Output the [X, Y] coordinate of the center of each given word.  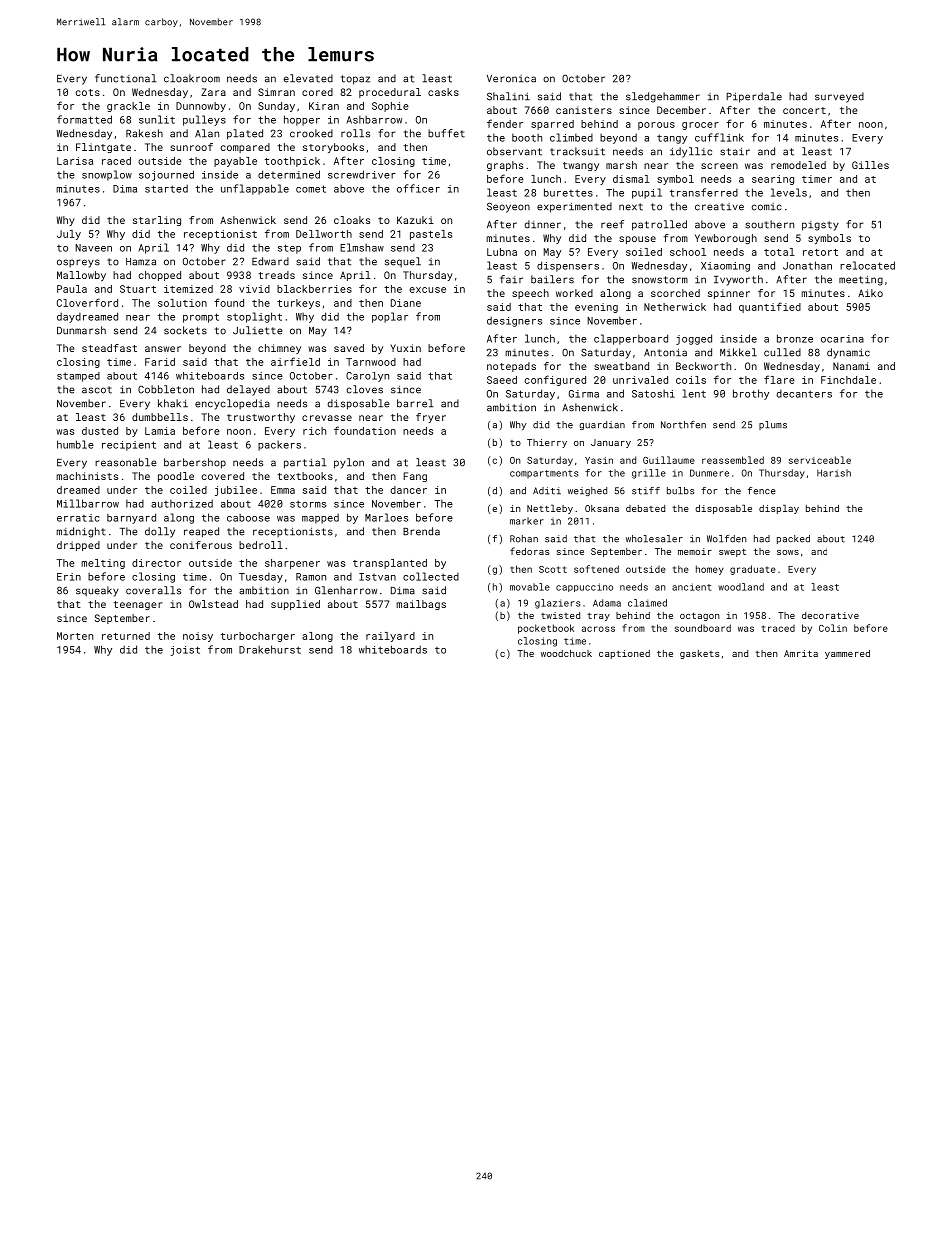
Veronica [511, 79]
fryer [431, 418]
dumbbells [160, 417]
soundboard [702, 628]
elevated [308, 78]
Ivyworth [738, 280]
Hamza [141, 262]
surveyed [839, 97]
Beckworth [703, 366]
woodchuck [566, 653]
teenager [138, 605]
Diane [406, 303]
